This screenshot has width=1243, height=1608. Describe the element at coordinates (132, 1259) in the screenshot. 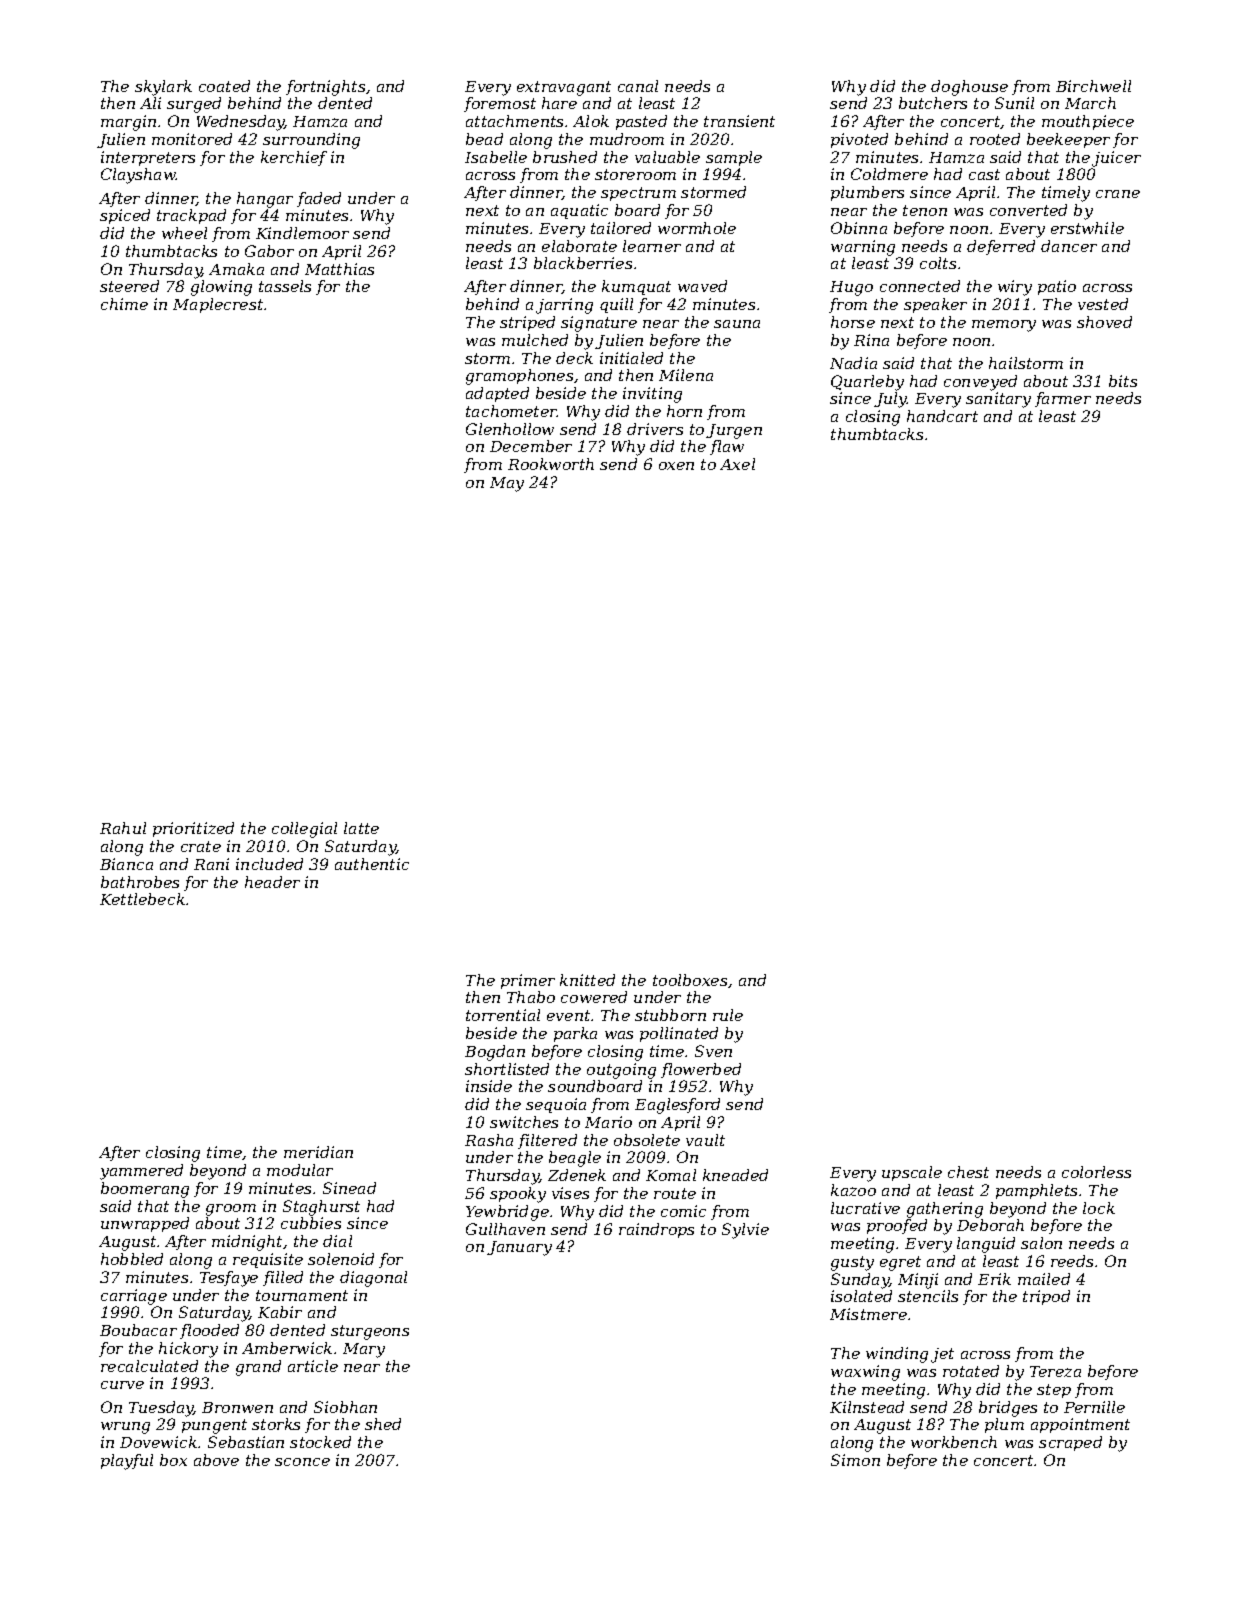

I see `hobbled` at that location.
